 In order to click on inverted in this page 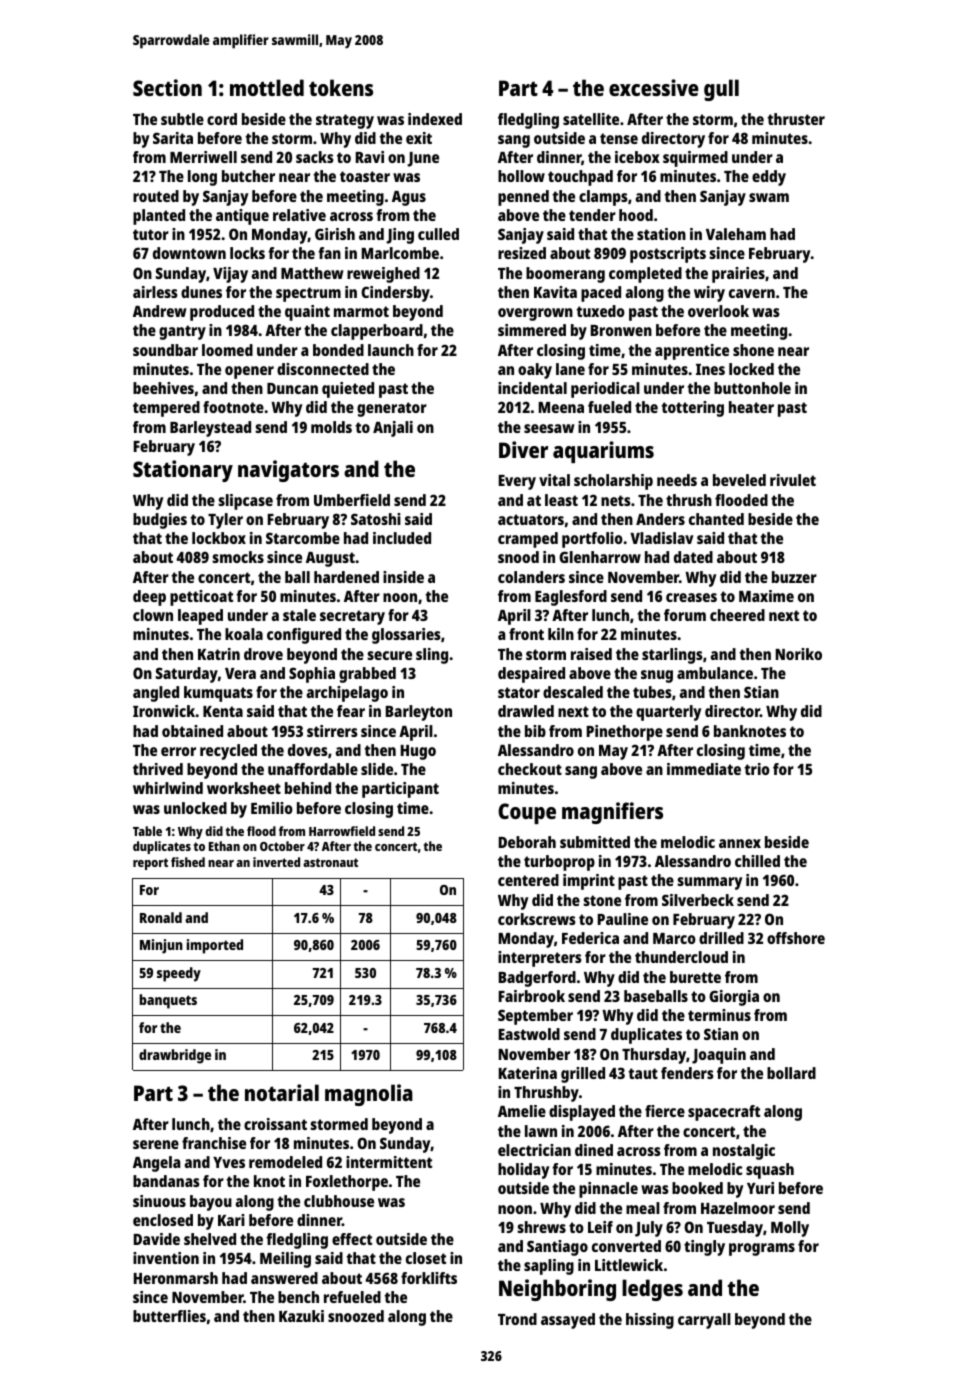, I will do `click(276, 862)`.
